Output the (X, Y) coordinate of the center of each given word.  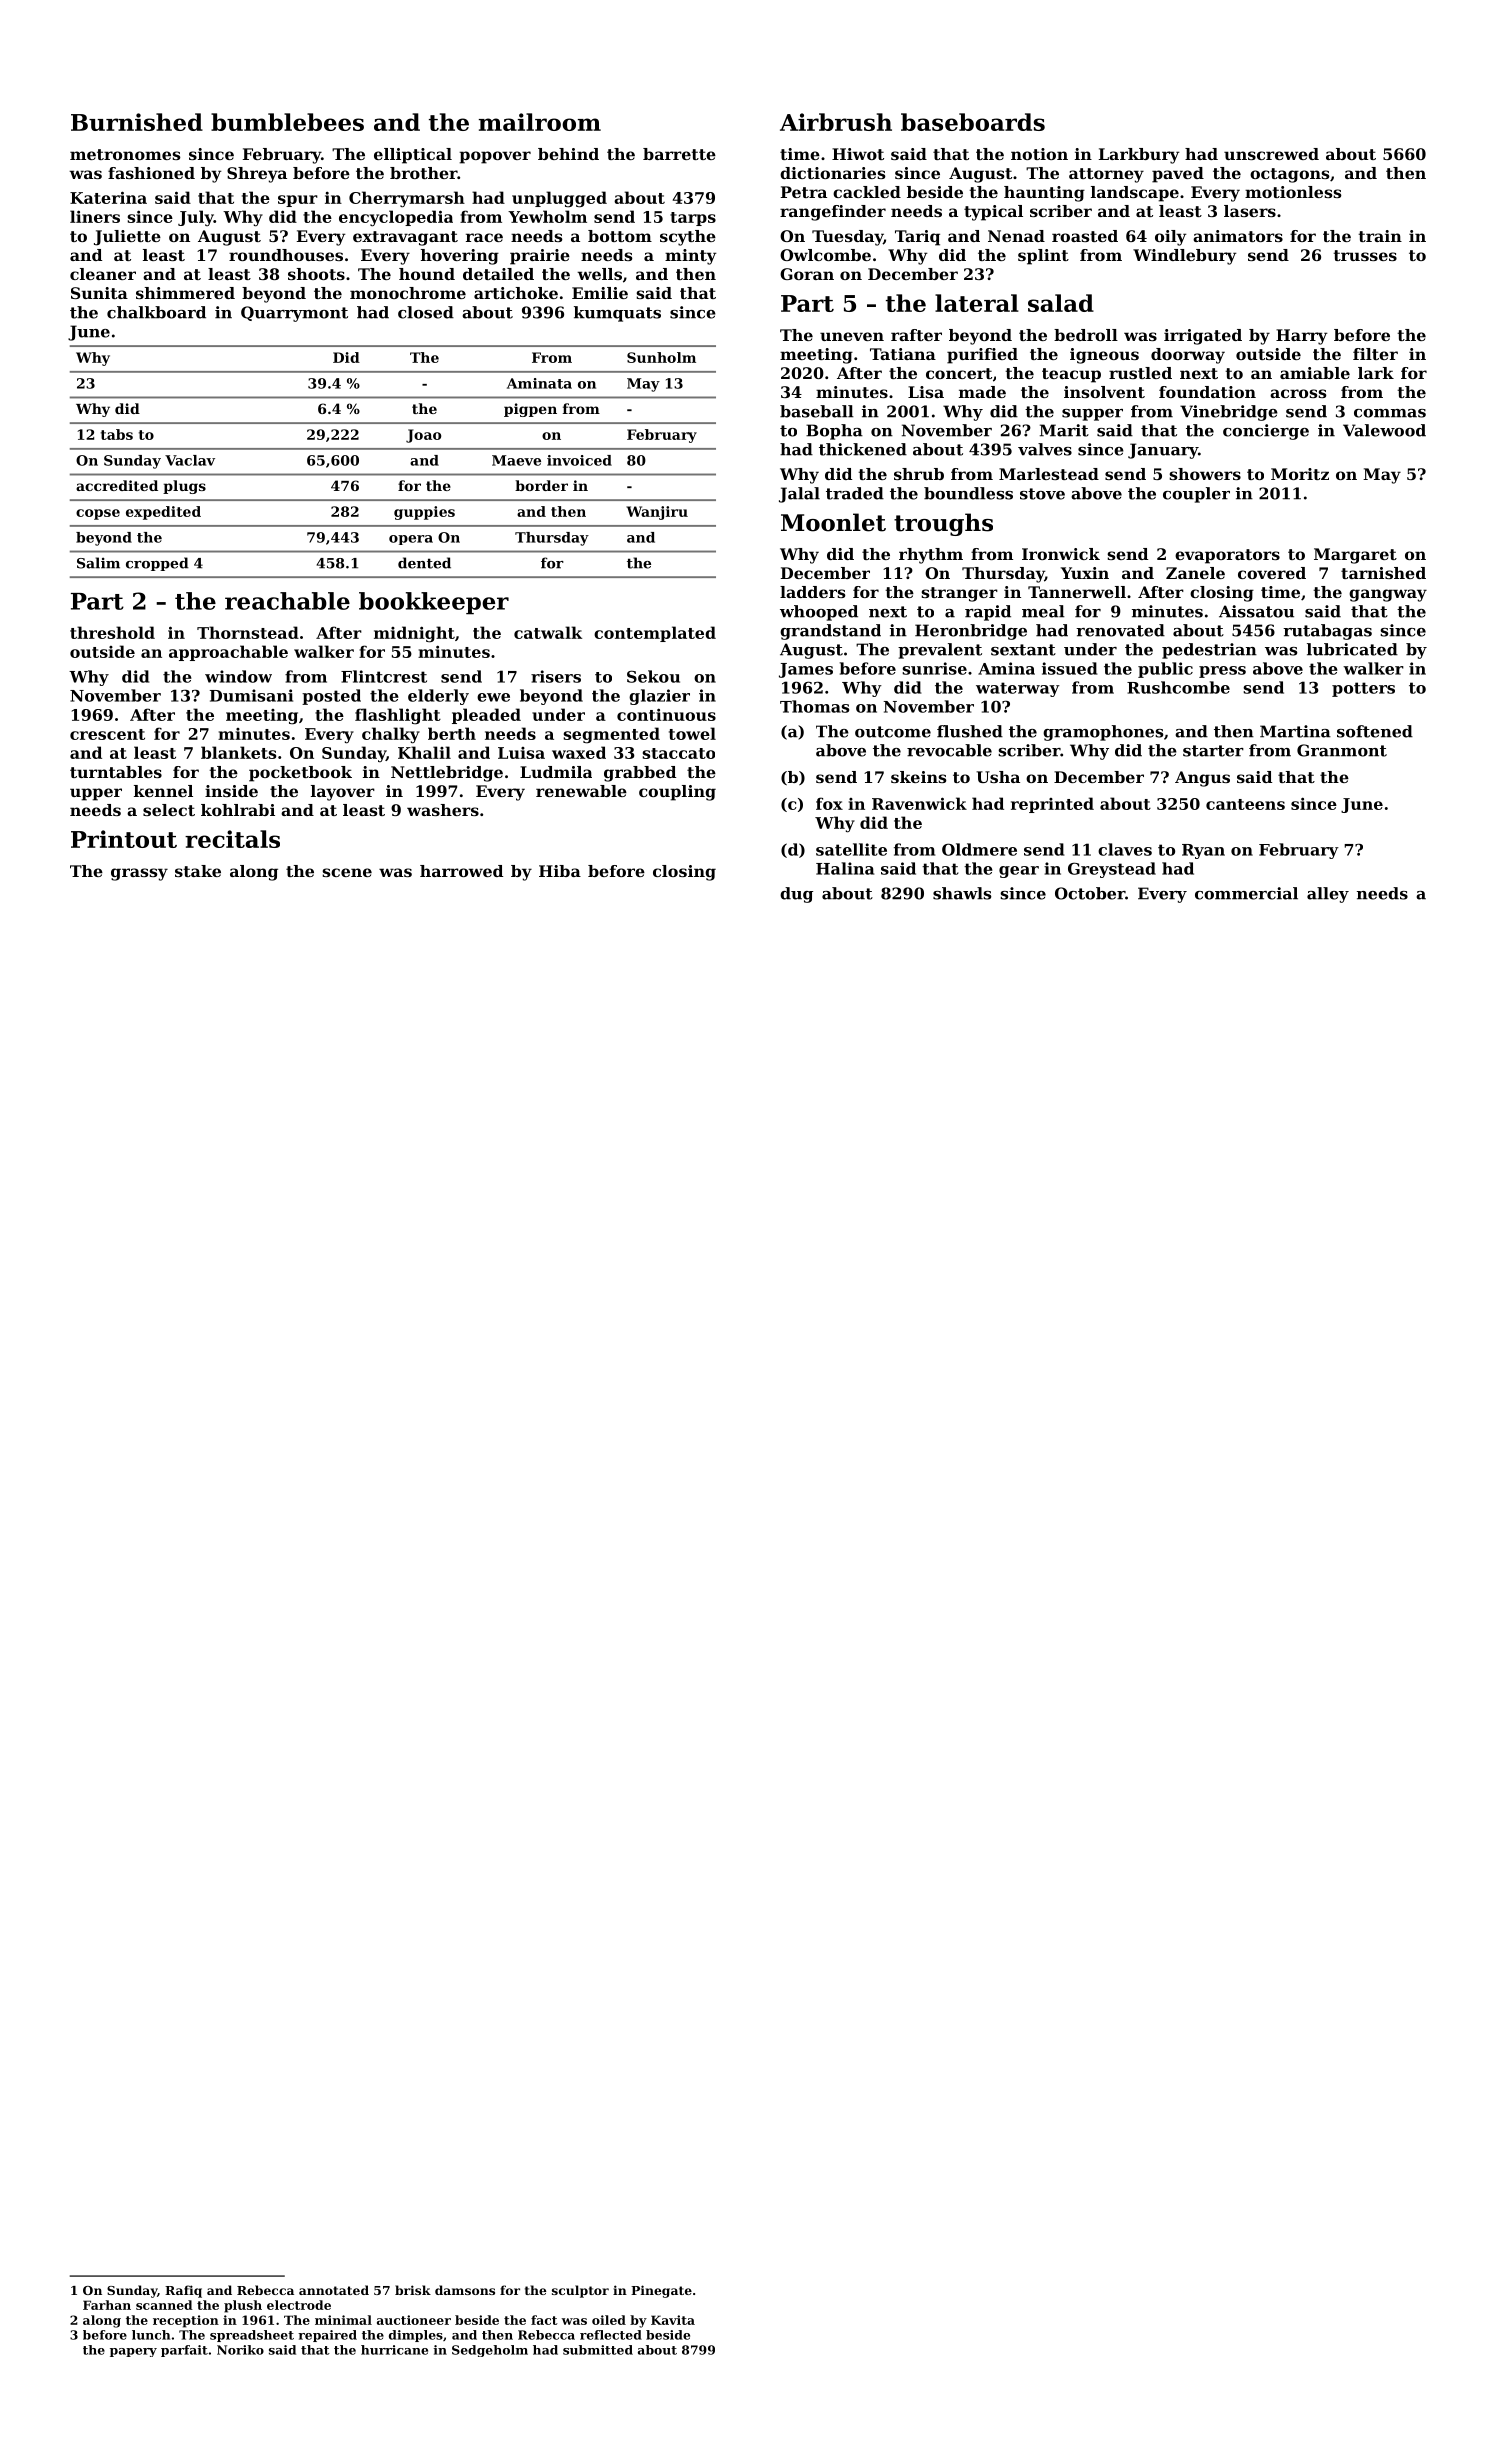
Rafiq (183, 2291)
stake (198, 871)
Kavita (673, 2320)
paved (1178, 175)
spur (298, 201)
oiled (609, 2320)
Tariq (917, 238)
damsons (465, 2290)
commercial (1246, 893)
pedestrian (1209, 651)
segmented (611, 735)
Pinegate (661, 2291)
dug (796, 895)
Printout (124, 839)
